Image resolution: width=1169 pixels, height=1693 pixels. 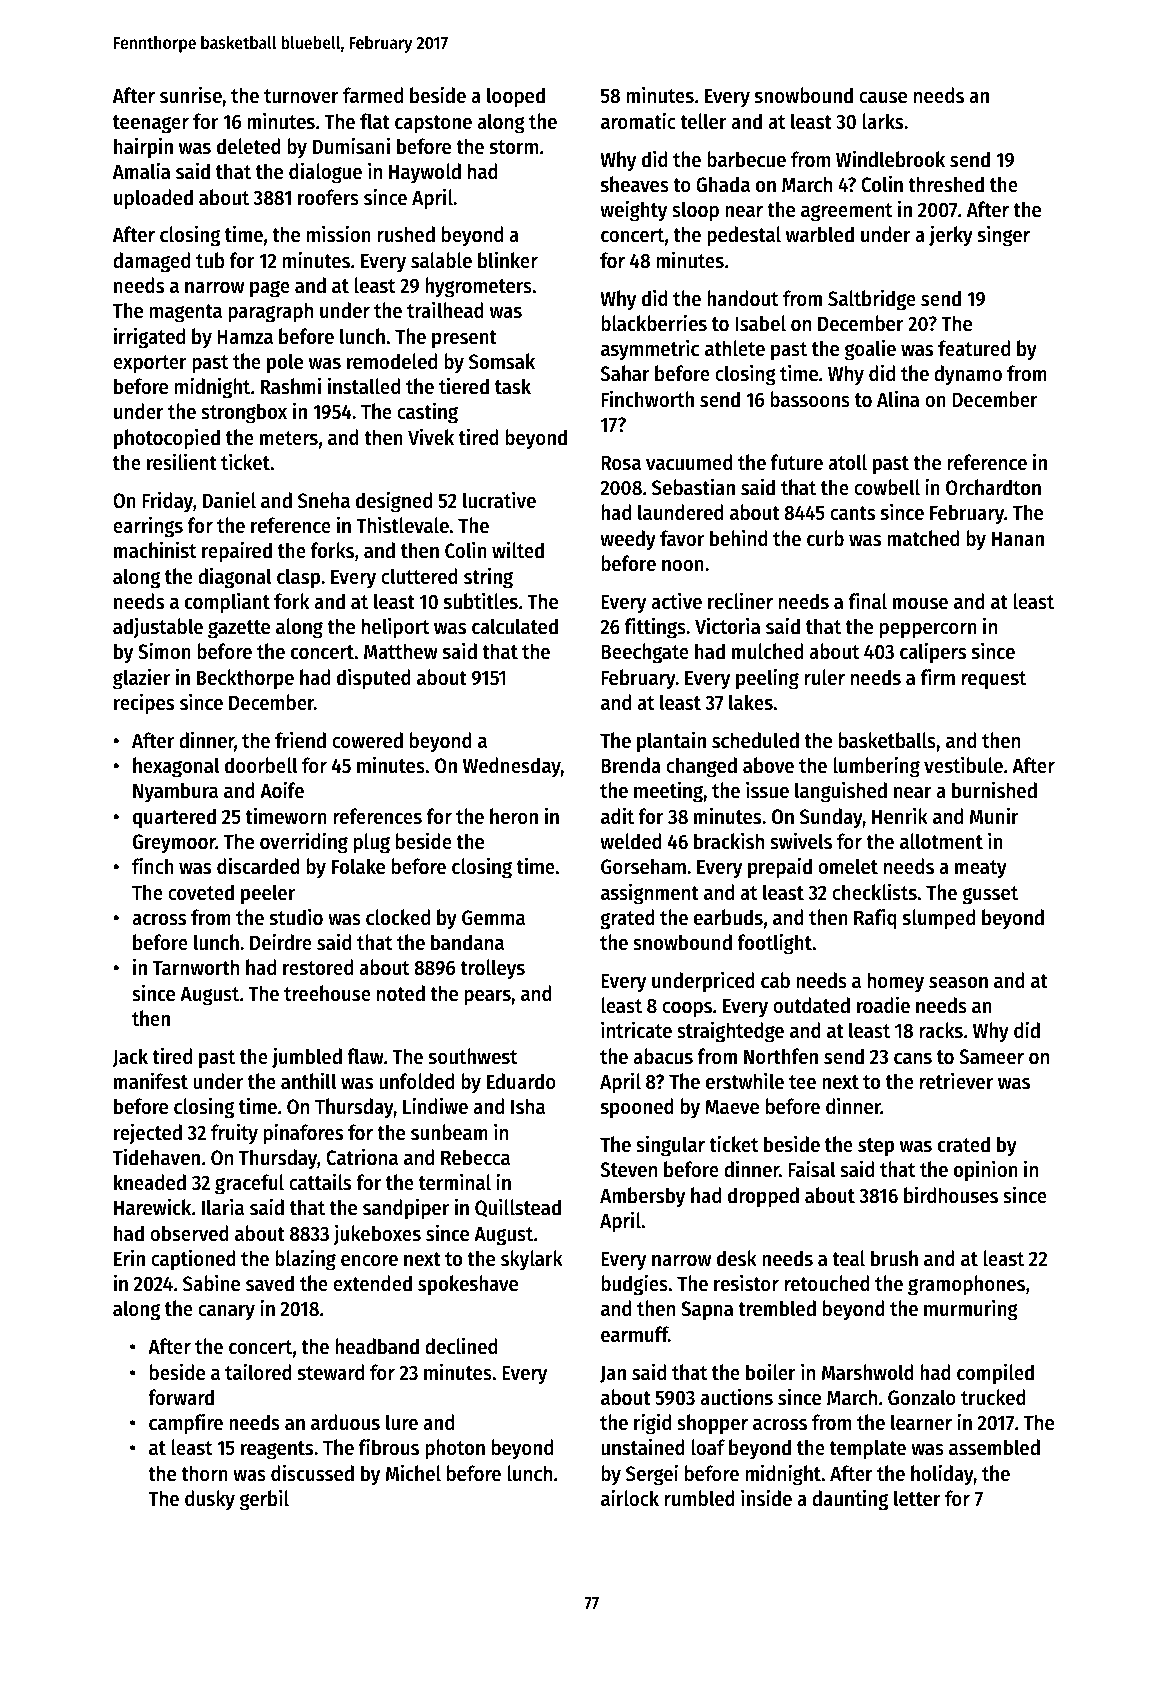 I want to click on jumbled, so click(x=307, y=1057).
